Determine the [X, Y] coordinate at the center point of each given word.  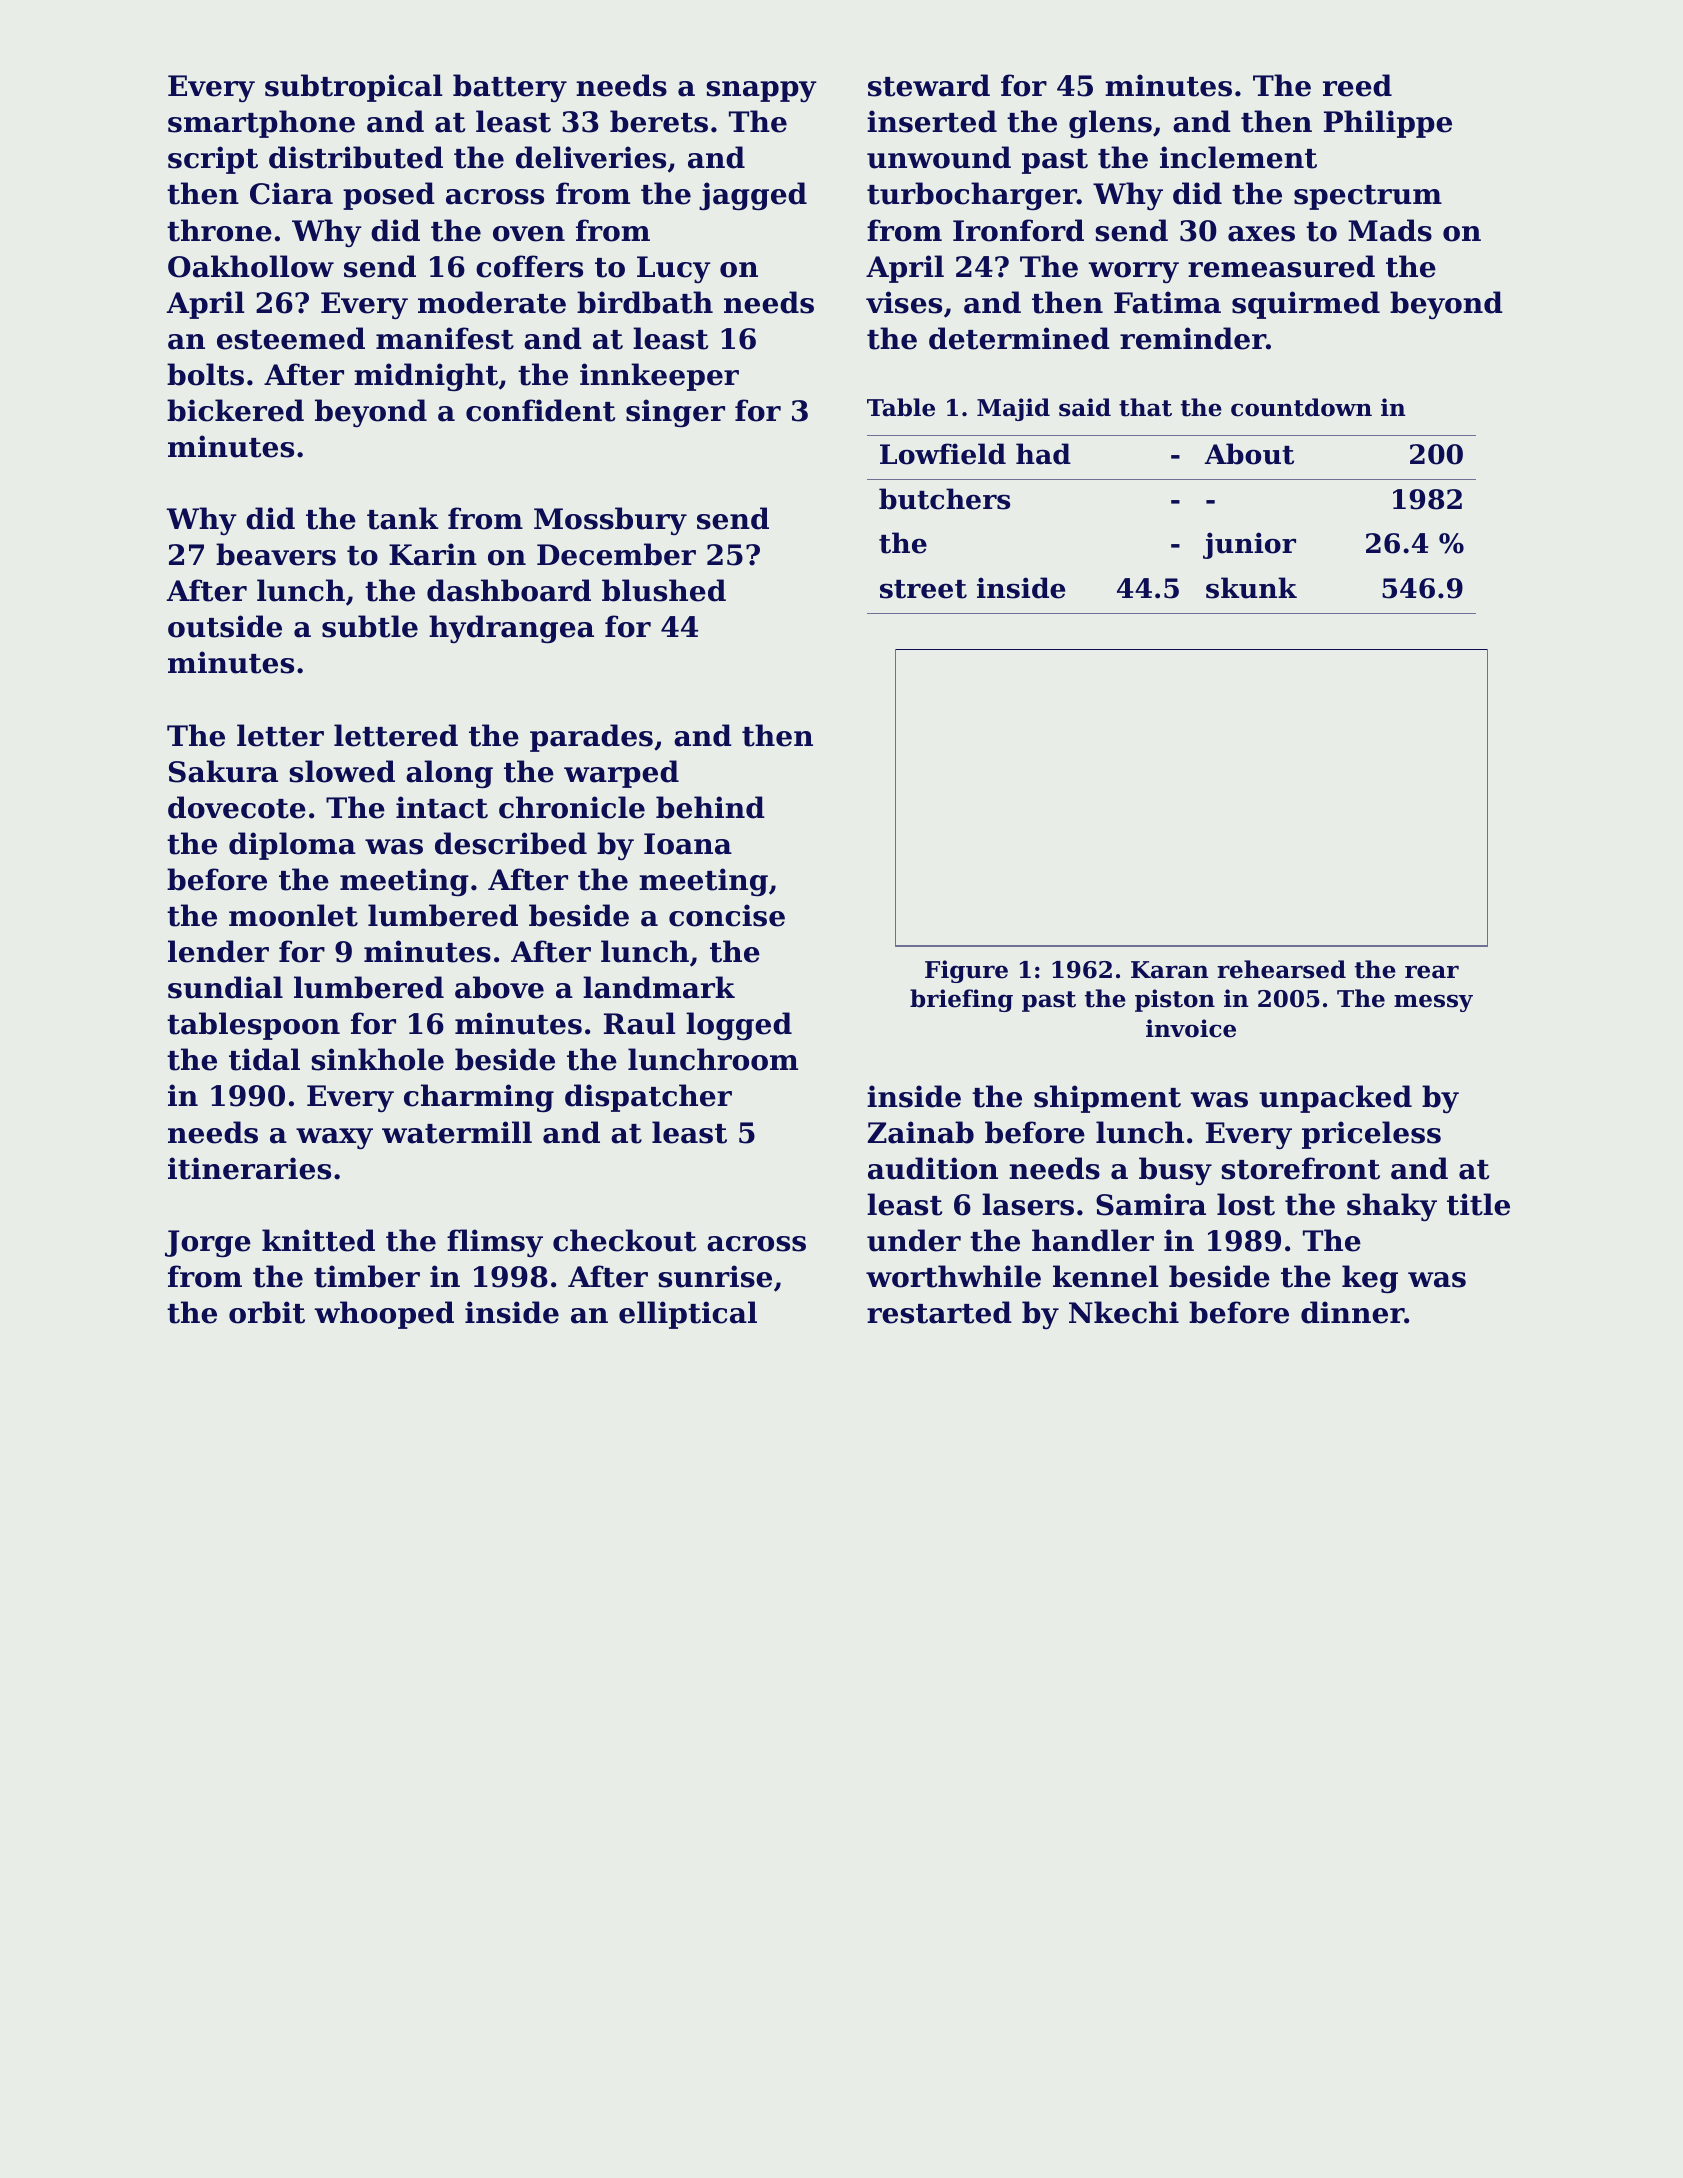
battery [510, 88]
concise [727, 915]
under [914, 1240]
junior [1249, 545]
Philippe [1388, 124]
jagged [753, 196]
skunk [1251, 588]
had [1043, 454]
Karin [433, 554]
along [449, 774]
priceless [1371, 1135]
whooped [384, 1315]
